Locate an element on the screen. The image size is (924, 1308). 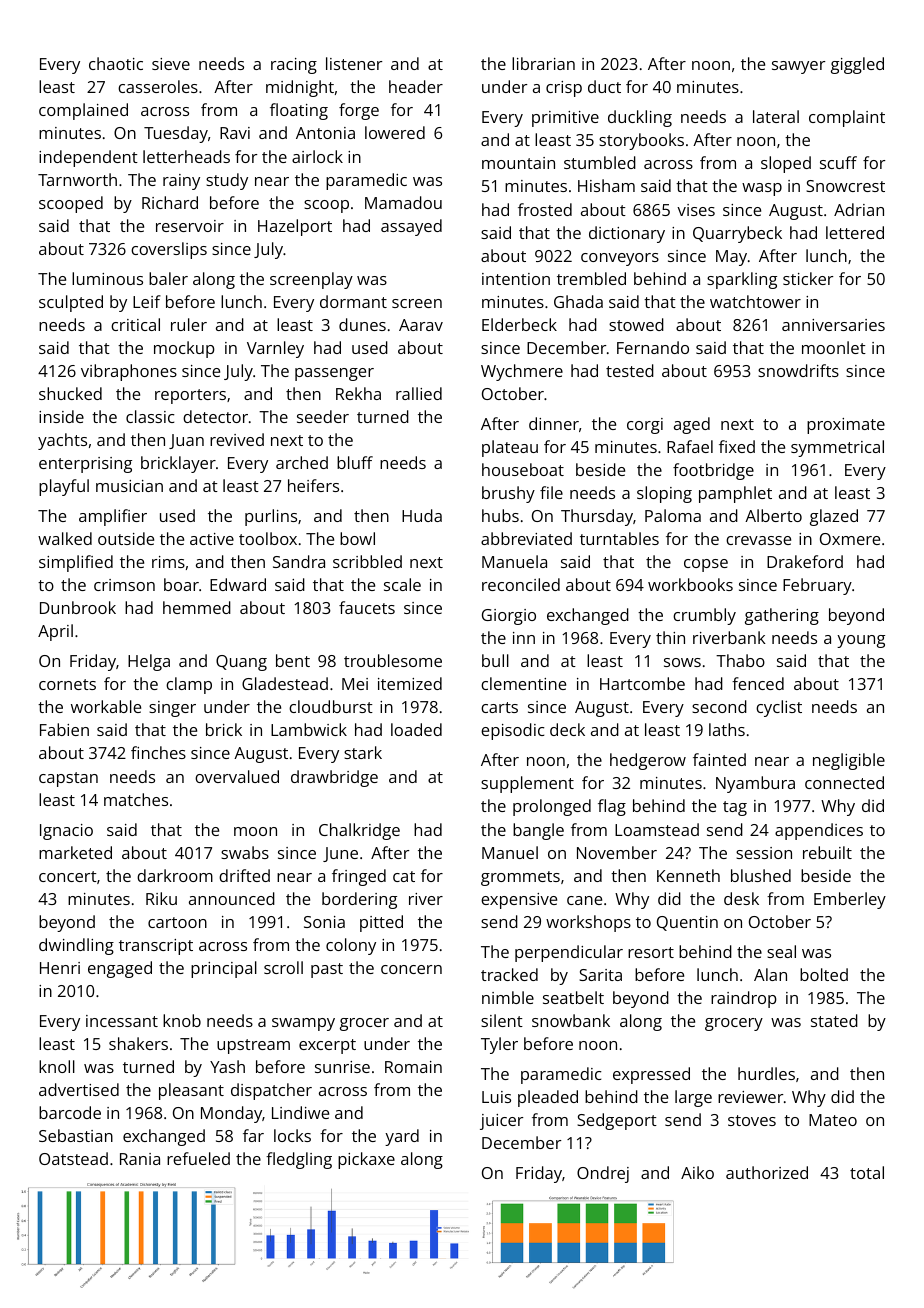
sawyer is located at coordinates (798, 67).
